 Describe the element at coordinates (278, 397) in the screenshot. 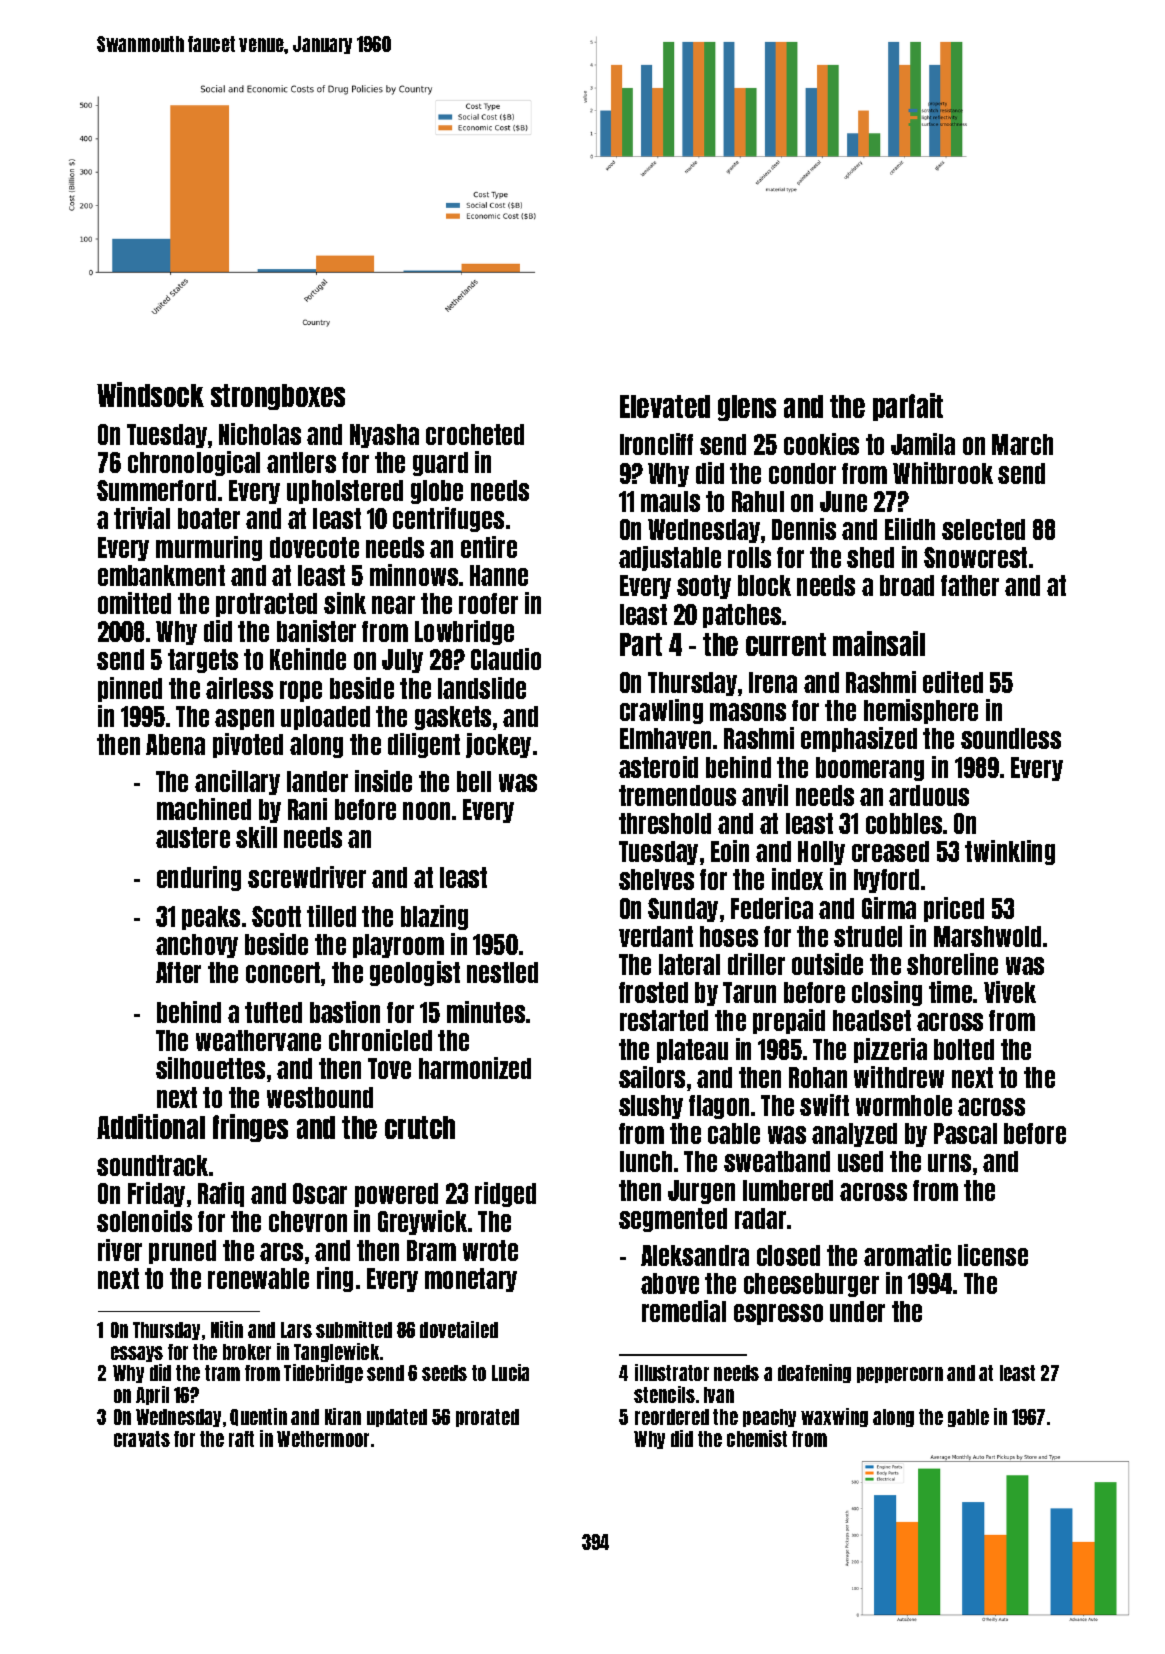

I see `strongboxes` at that location.
